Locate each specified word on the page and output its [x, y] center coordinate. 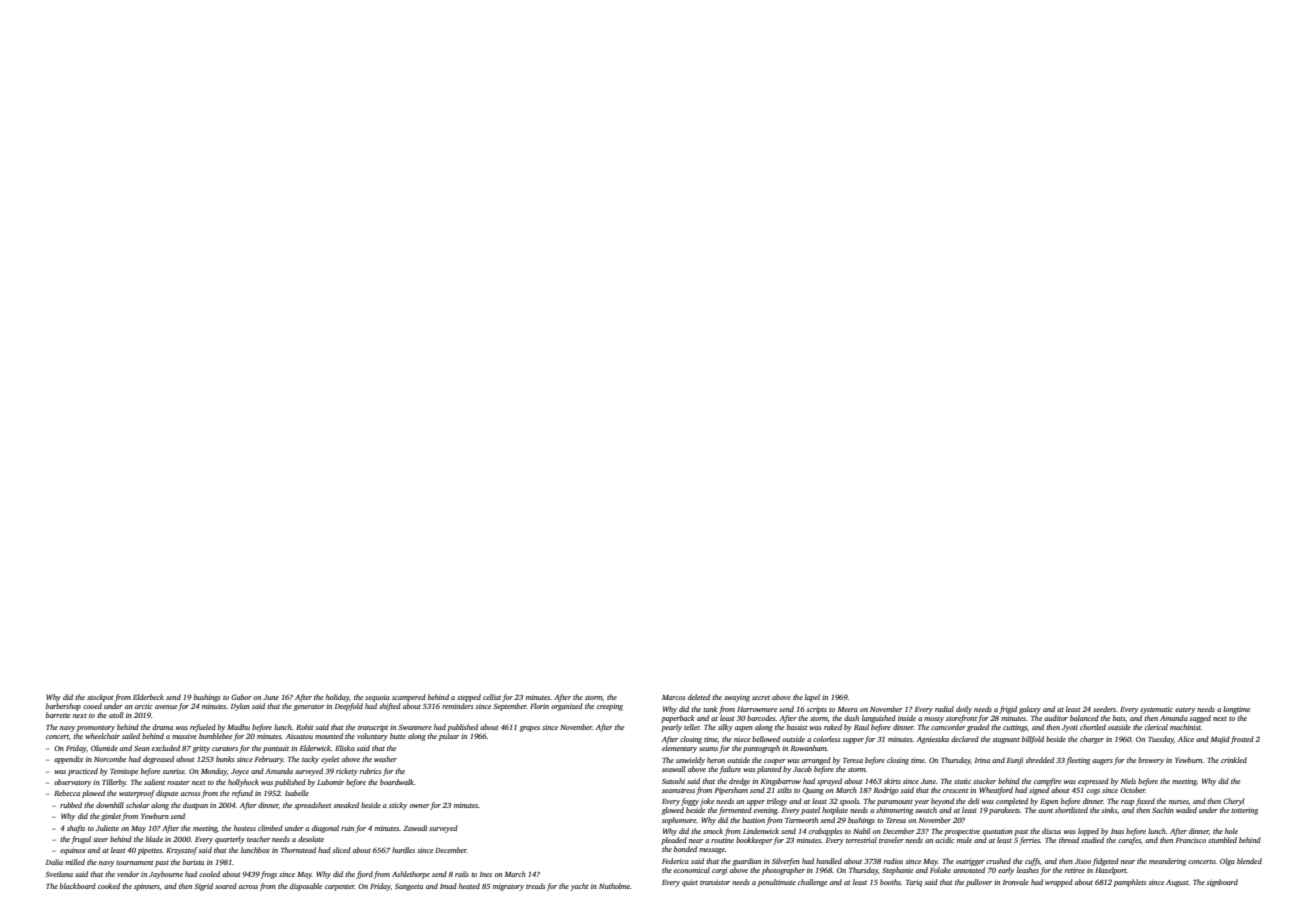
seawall [673, 769]
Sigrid [203, 887]
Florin [539, 706]
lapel [812, 698]
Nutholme [614, 886]
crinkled [1234, 760]
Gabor [241, 697]
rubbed [71, 805]
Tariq [914, 883]
